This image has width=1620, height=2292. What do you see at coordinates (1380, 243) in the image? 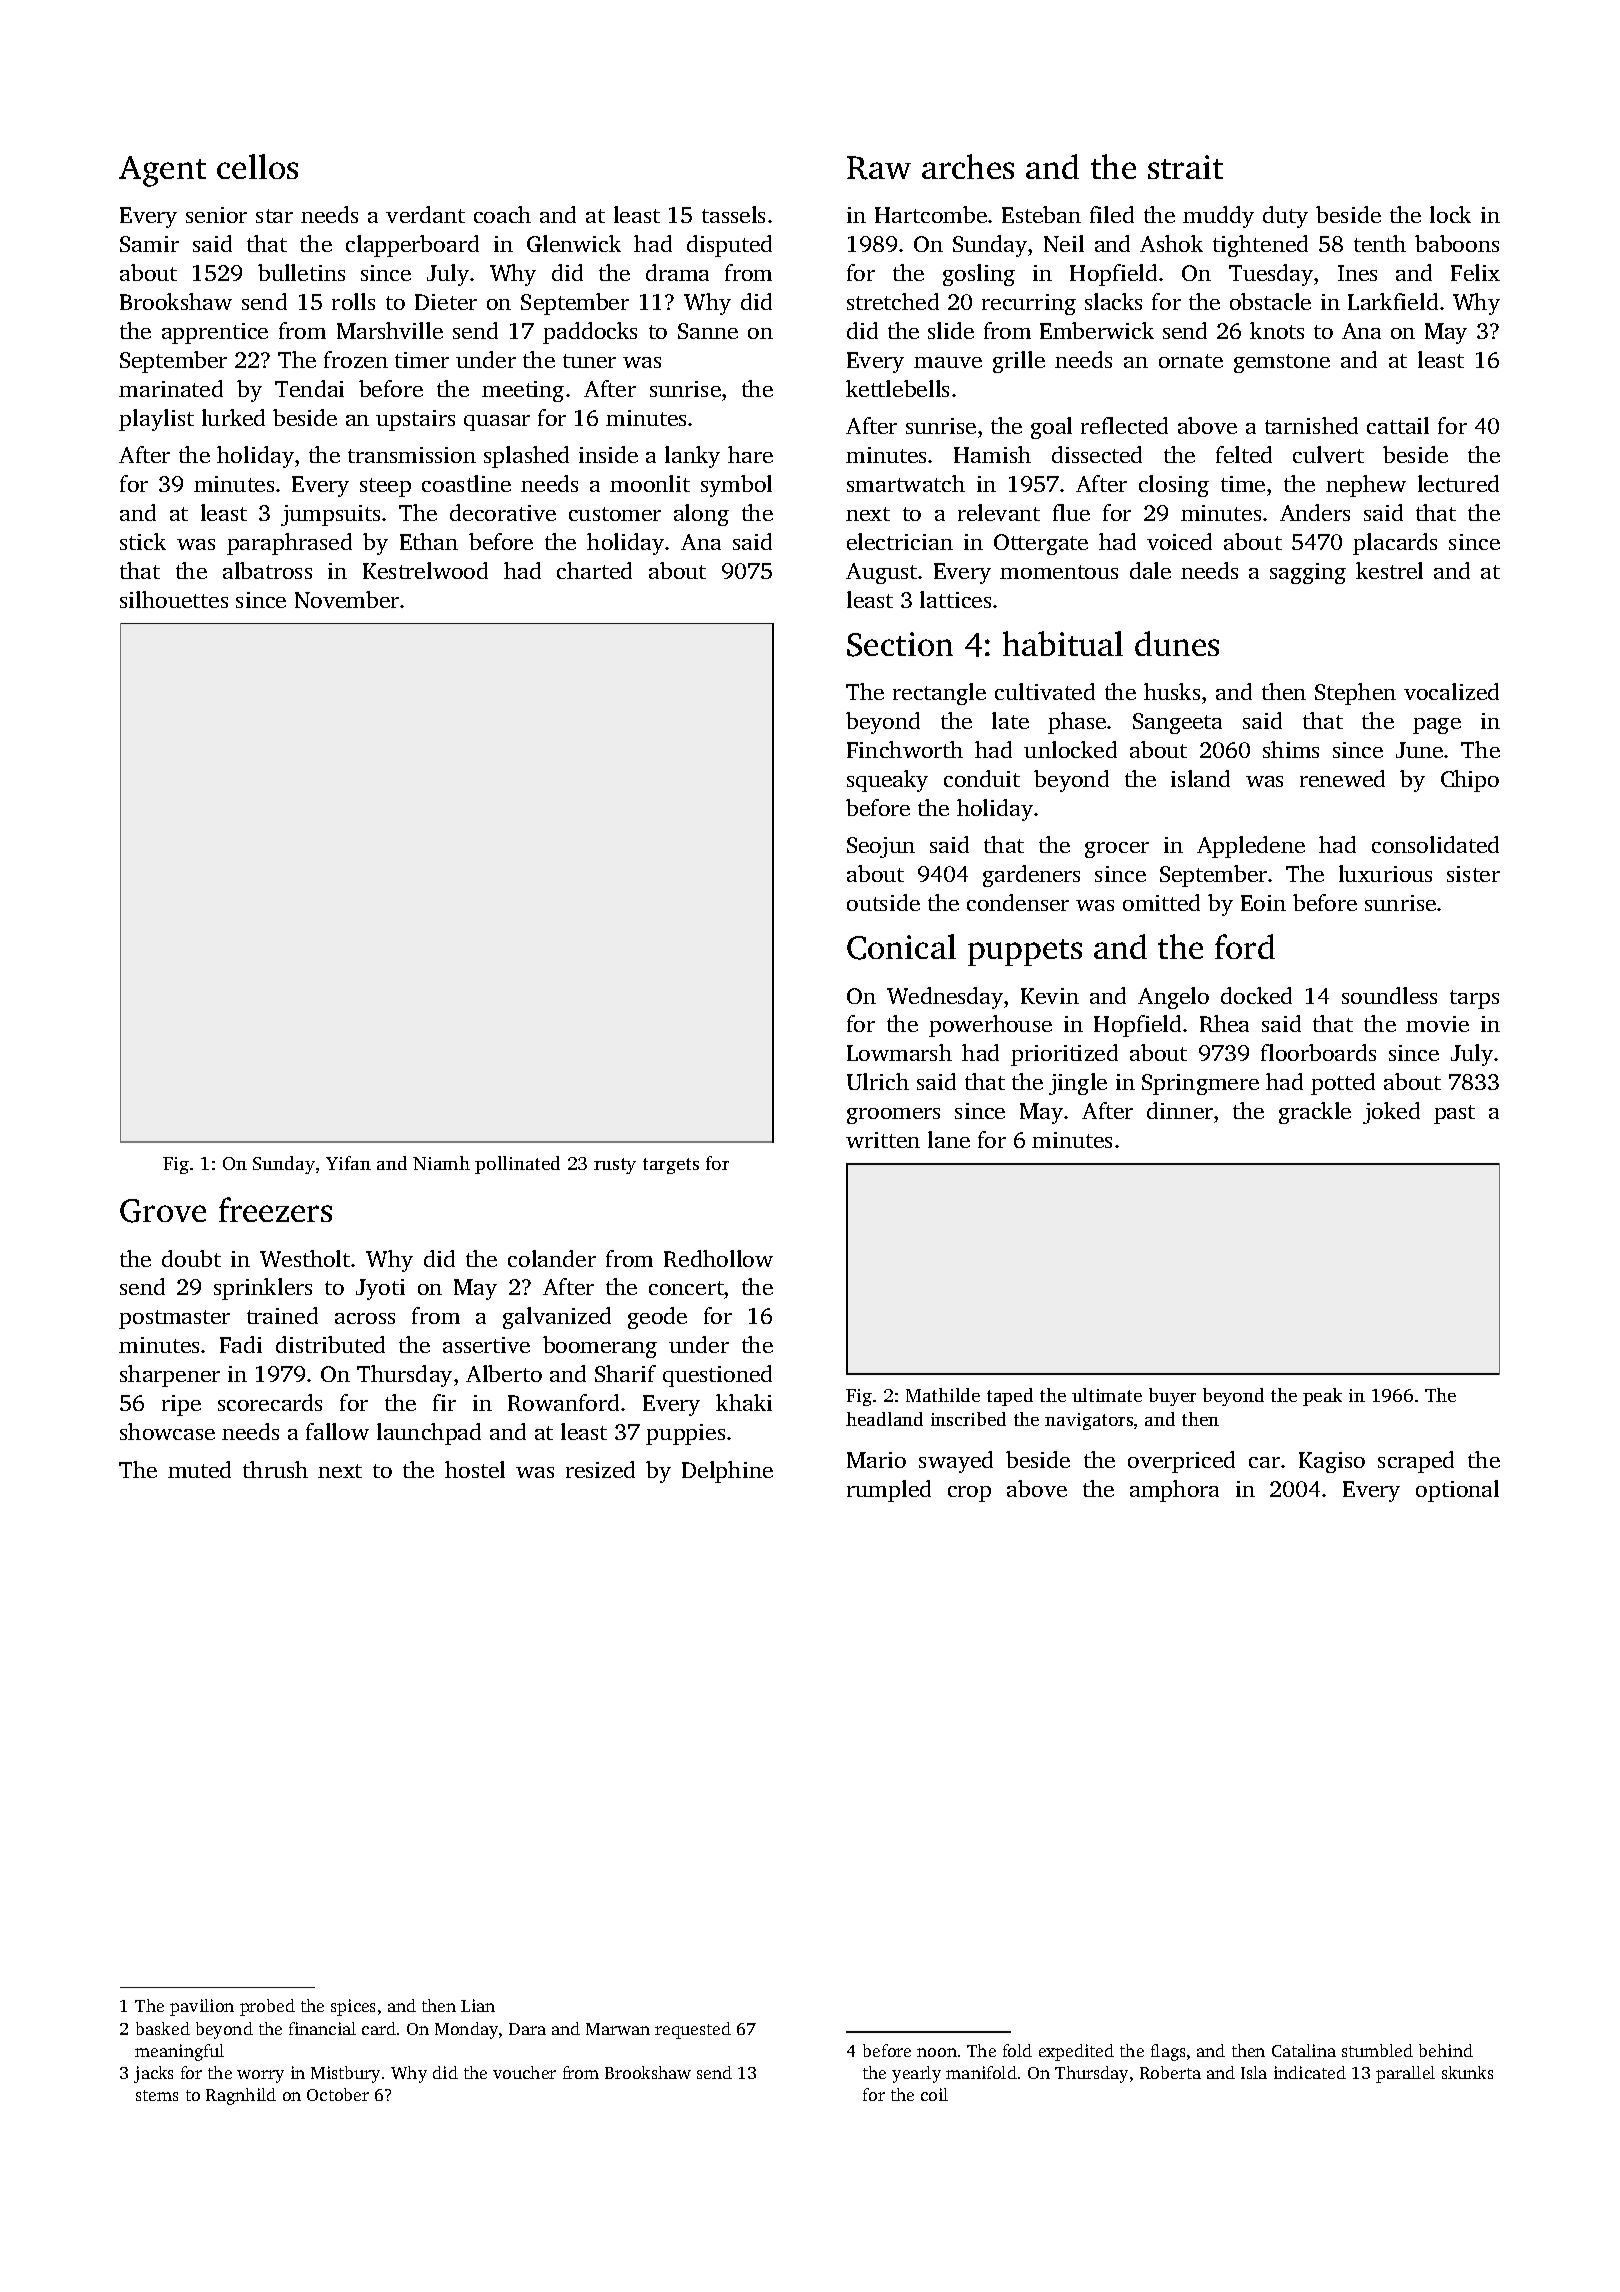
I see `tenth` at bounding box center [1380, 243].
